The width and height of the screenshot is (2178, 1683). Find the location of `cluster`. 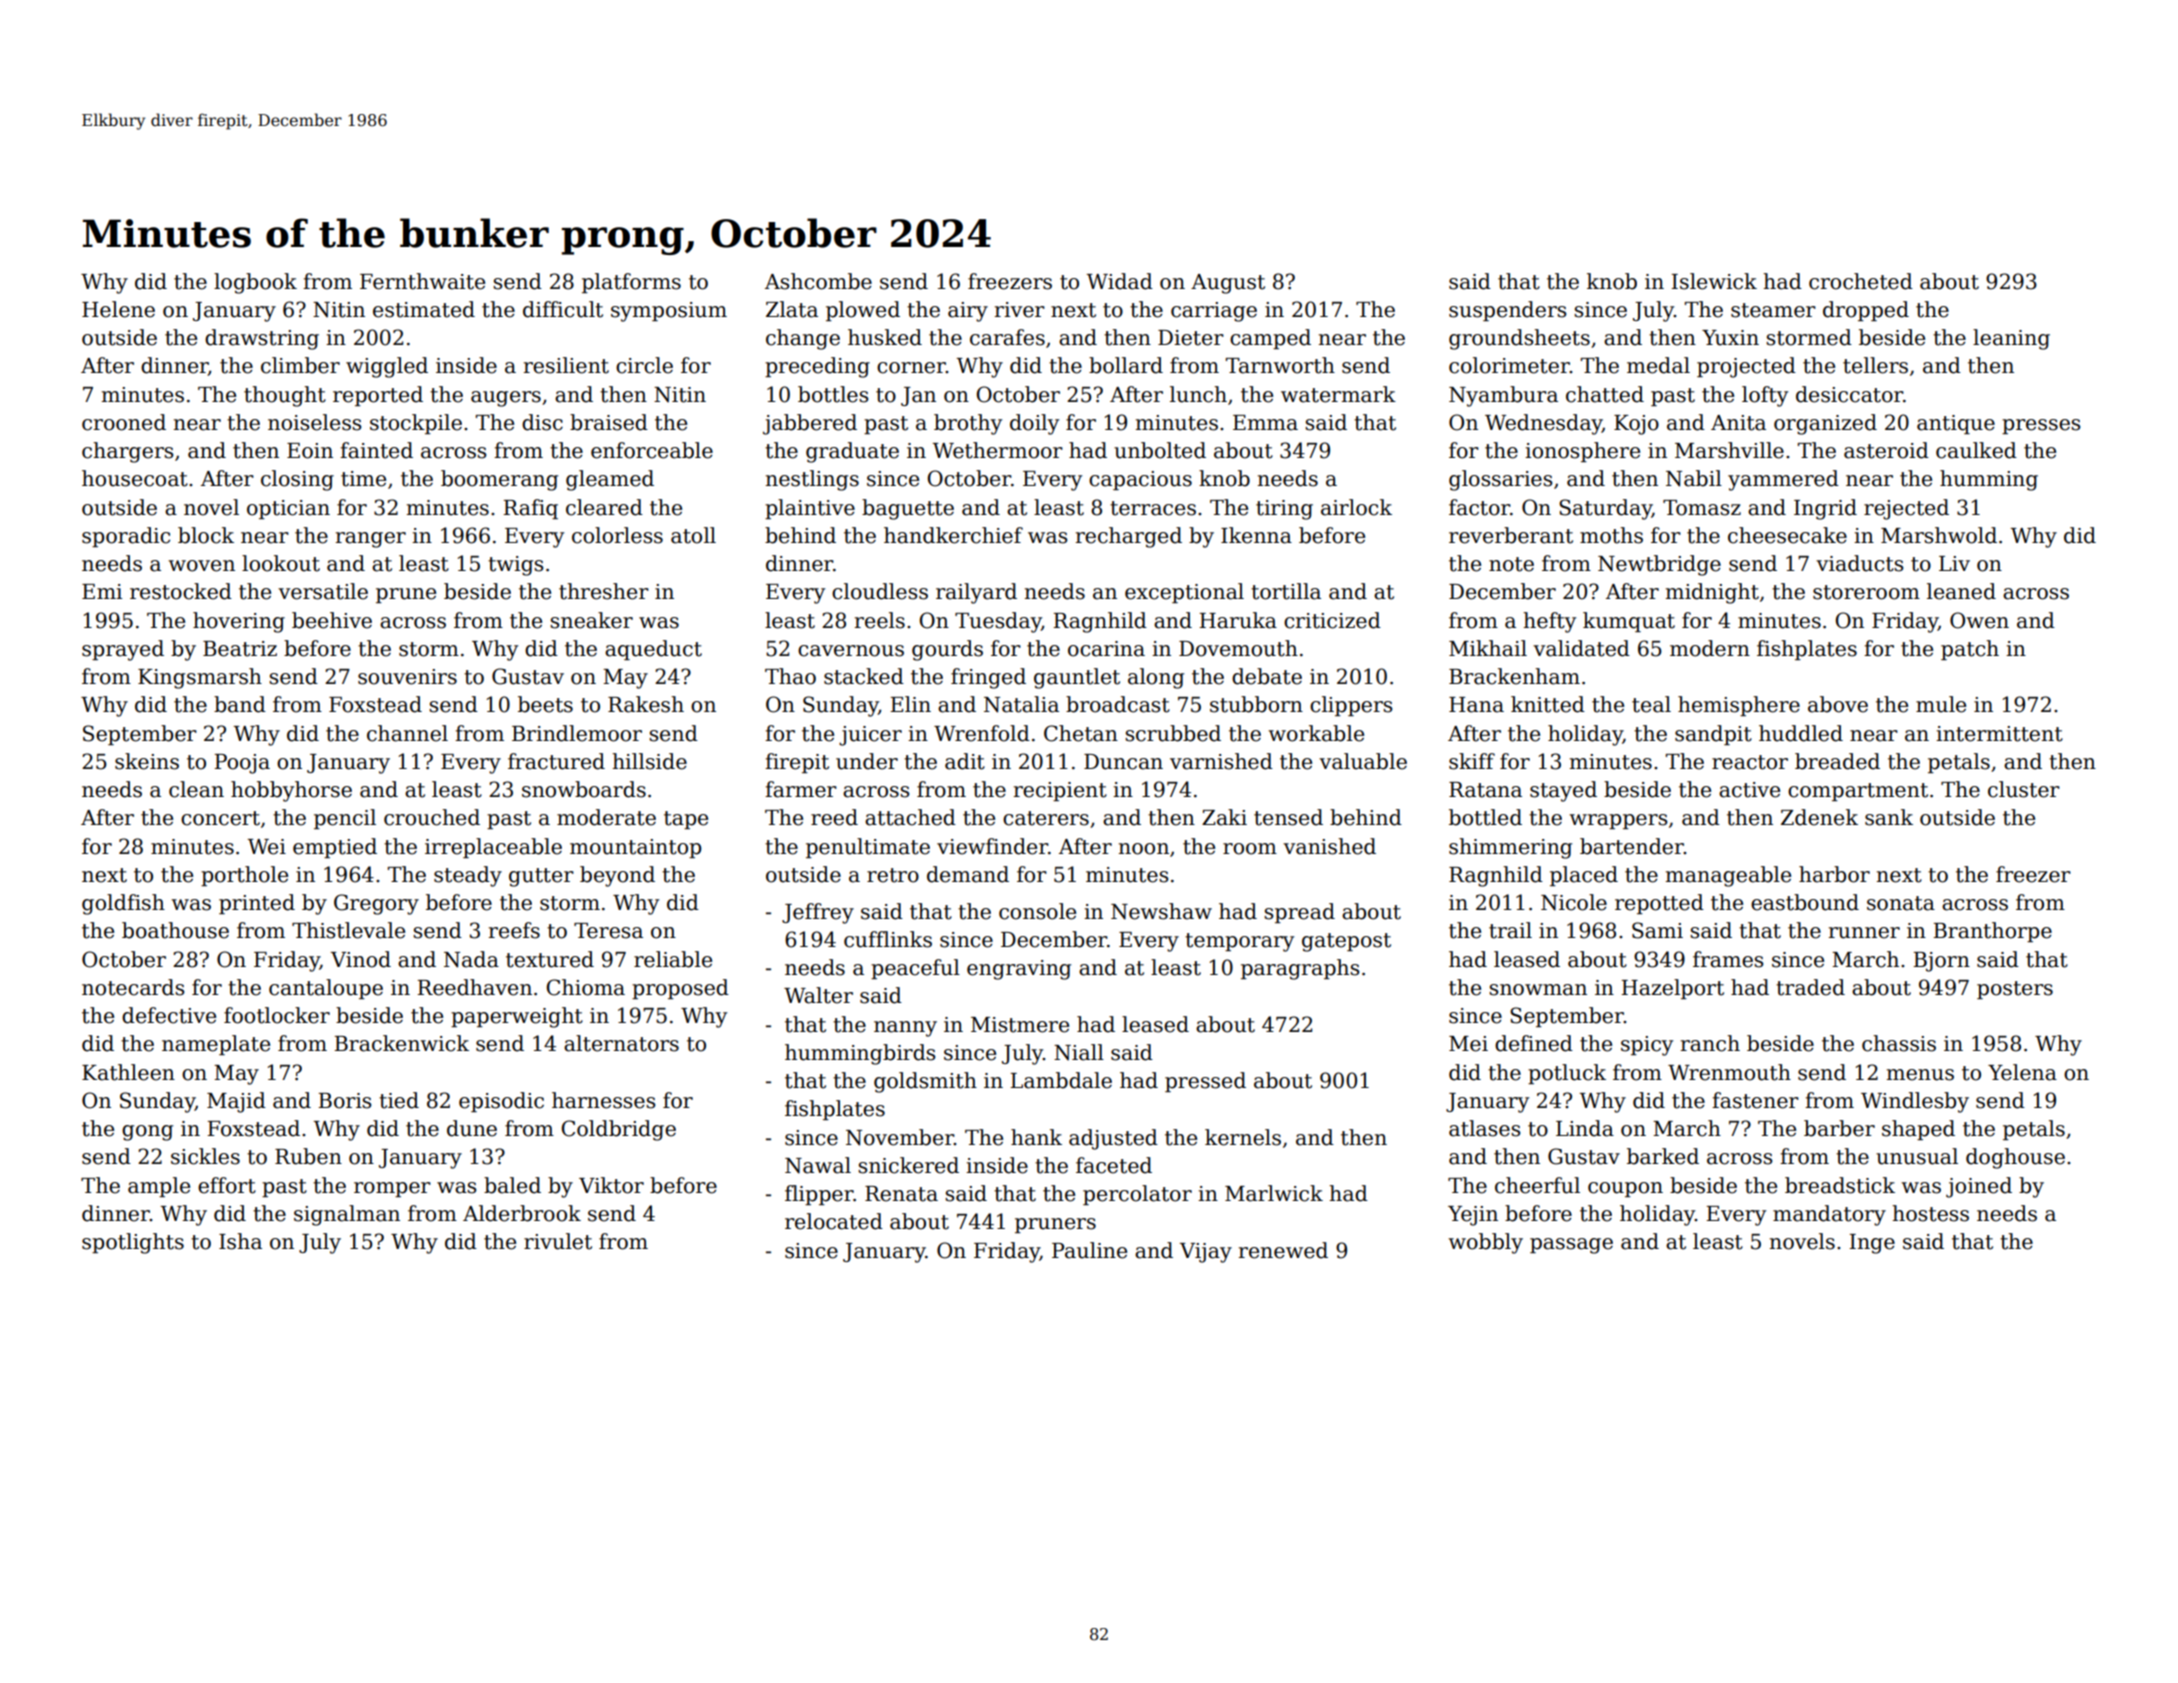

cluster is located at coordinates (2024, 789).
